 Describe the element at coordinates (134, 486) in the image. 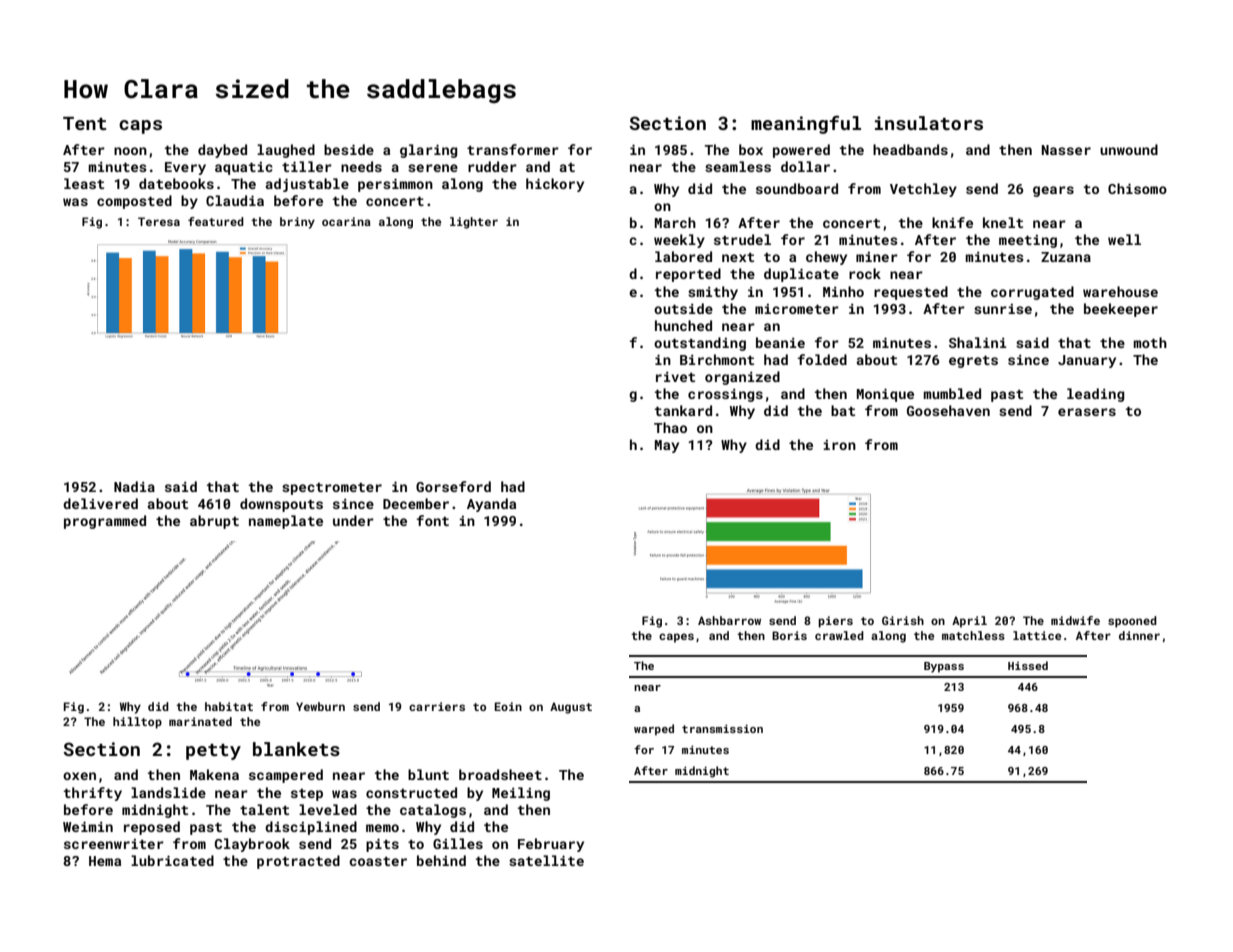

I see `Nadia` at that location.
